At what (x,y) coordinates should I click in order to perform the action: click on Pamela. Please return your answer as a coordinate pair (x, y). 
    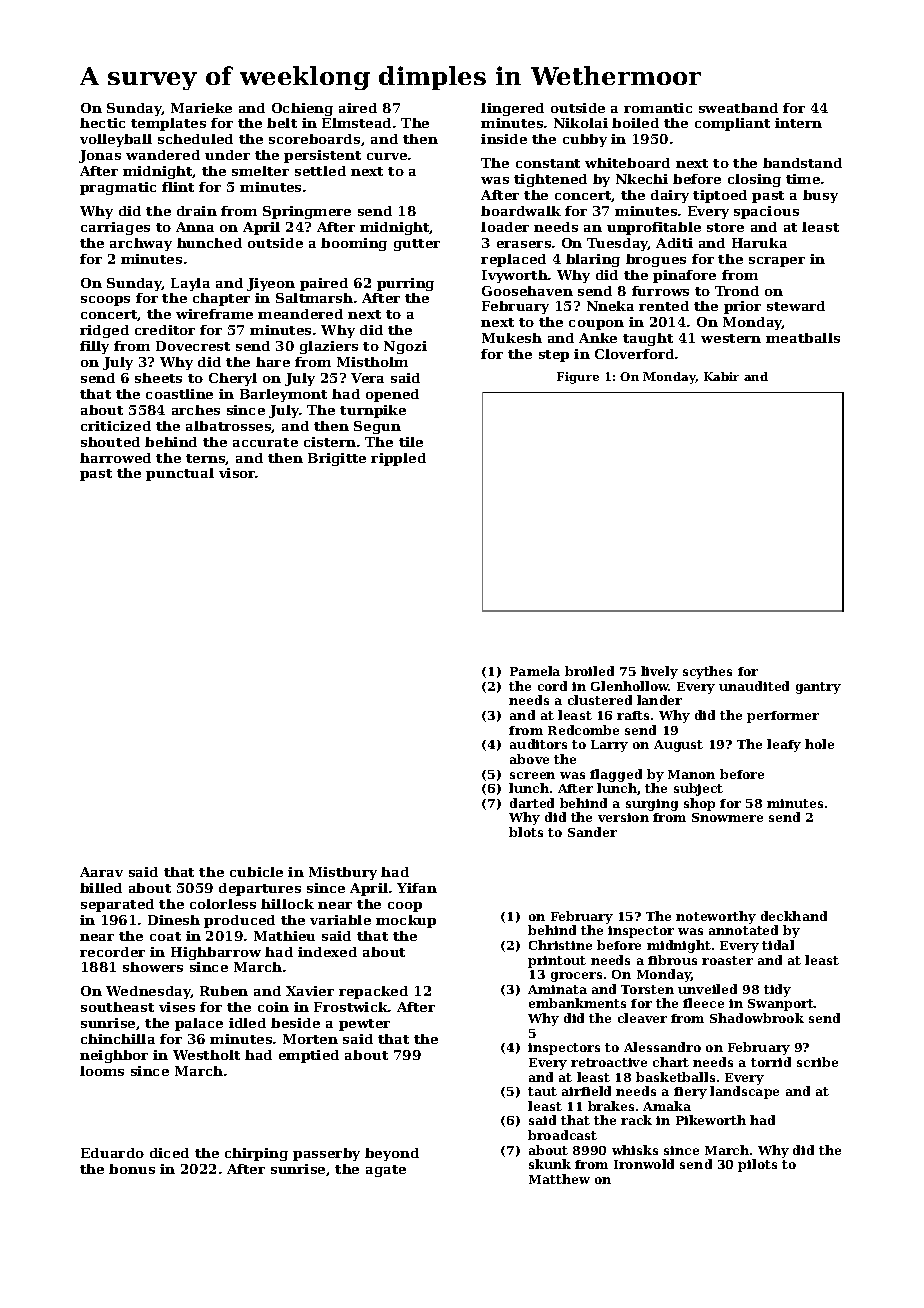
    Looking at the image, I should click on (535, 671).
